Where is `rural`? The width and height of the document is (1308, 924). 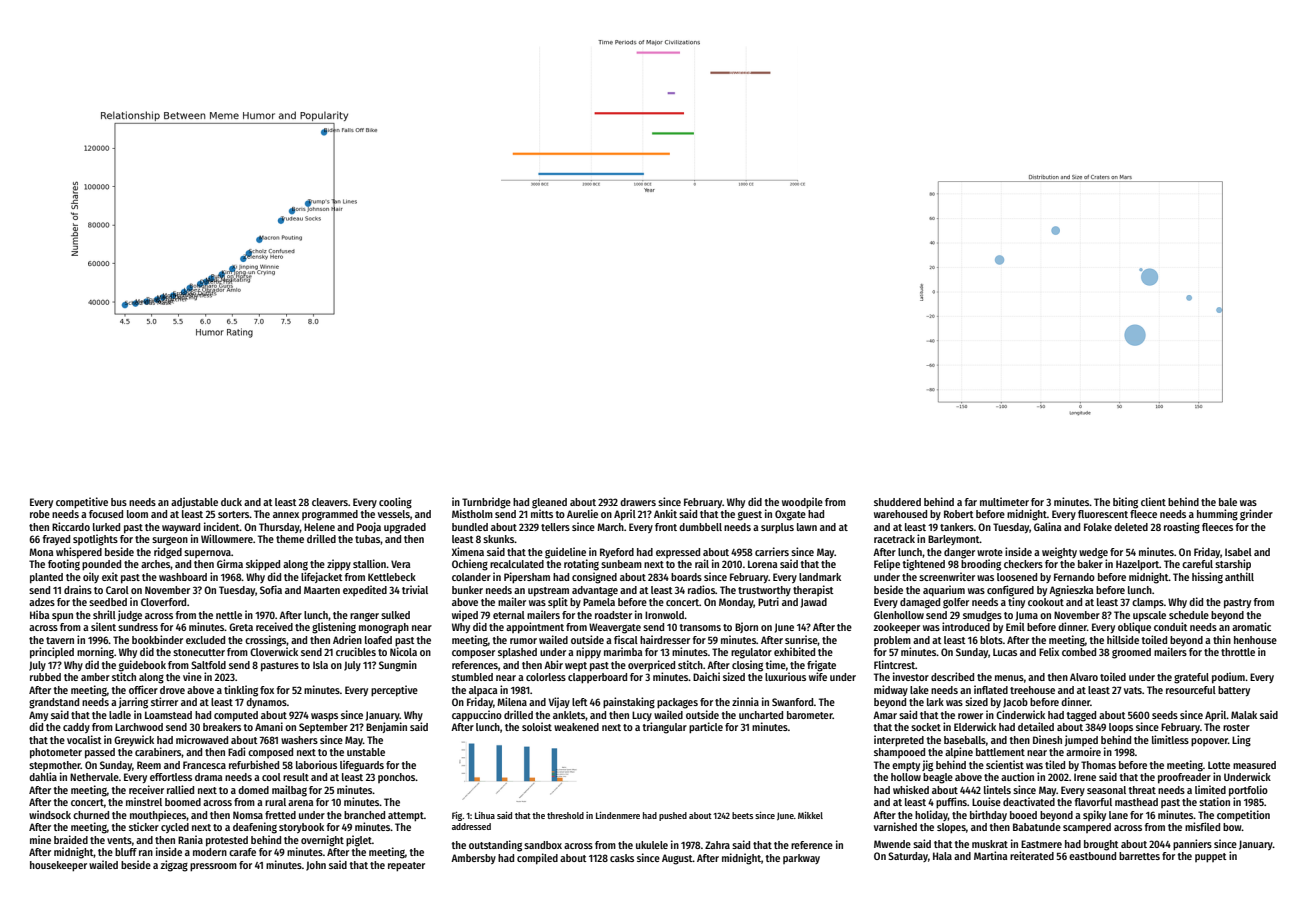 rural is located at coordinates (275, 802).
